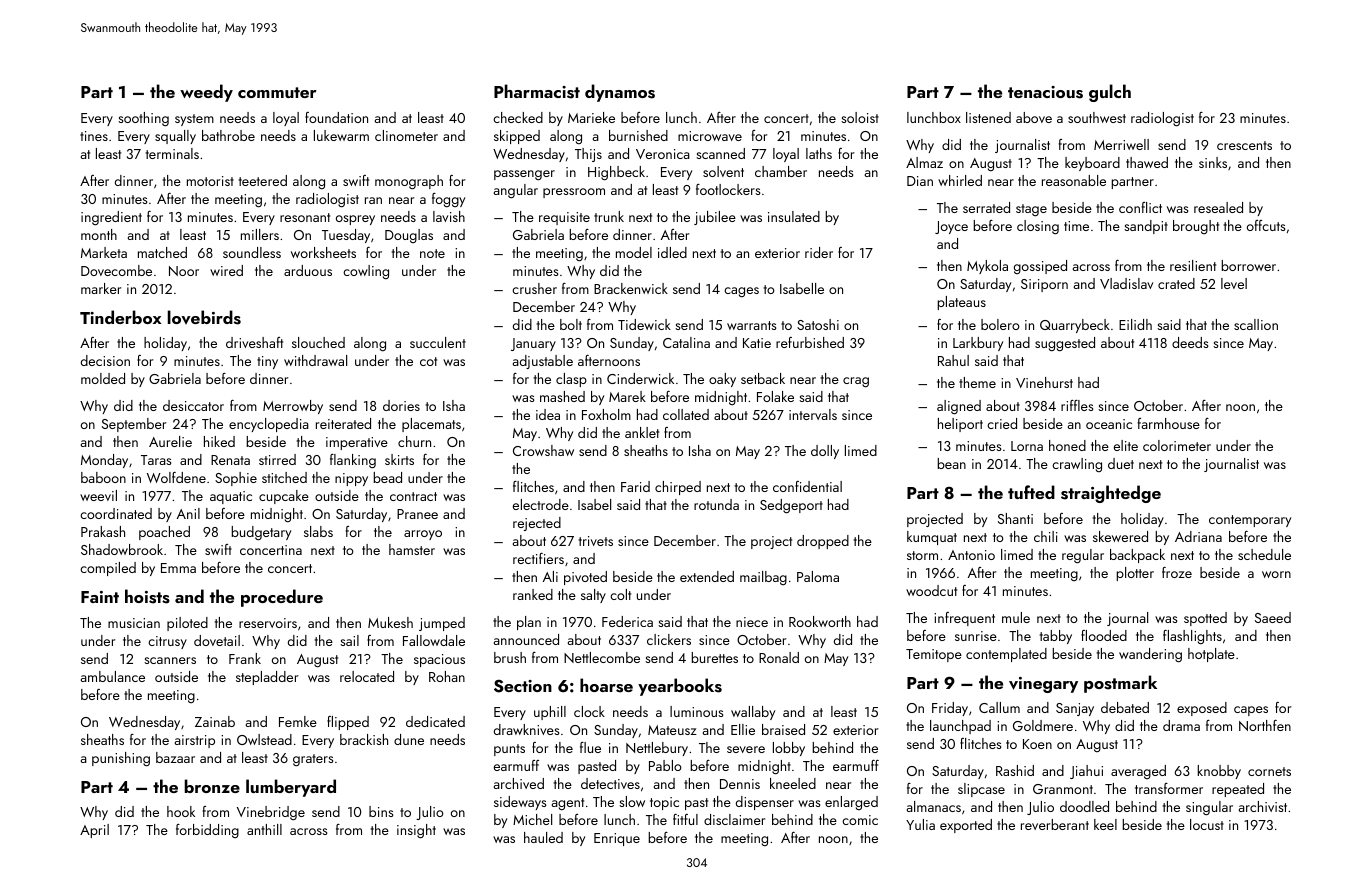  Describe the element at coordinates (1250, 521) in the screenshot. I see `contemporary` at that location.
